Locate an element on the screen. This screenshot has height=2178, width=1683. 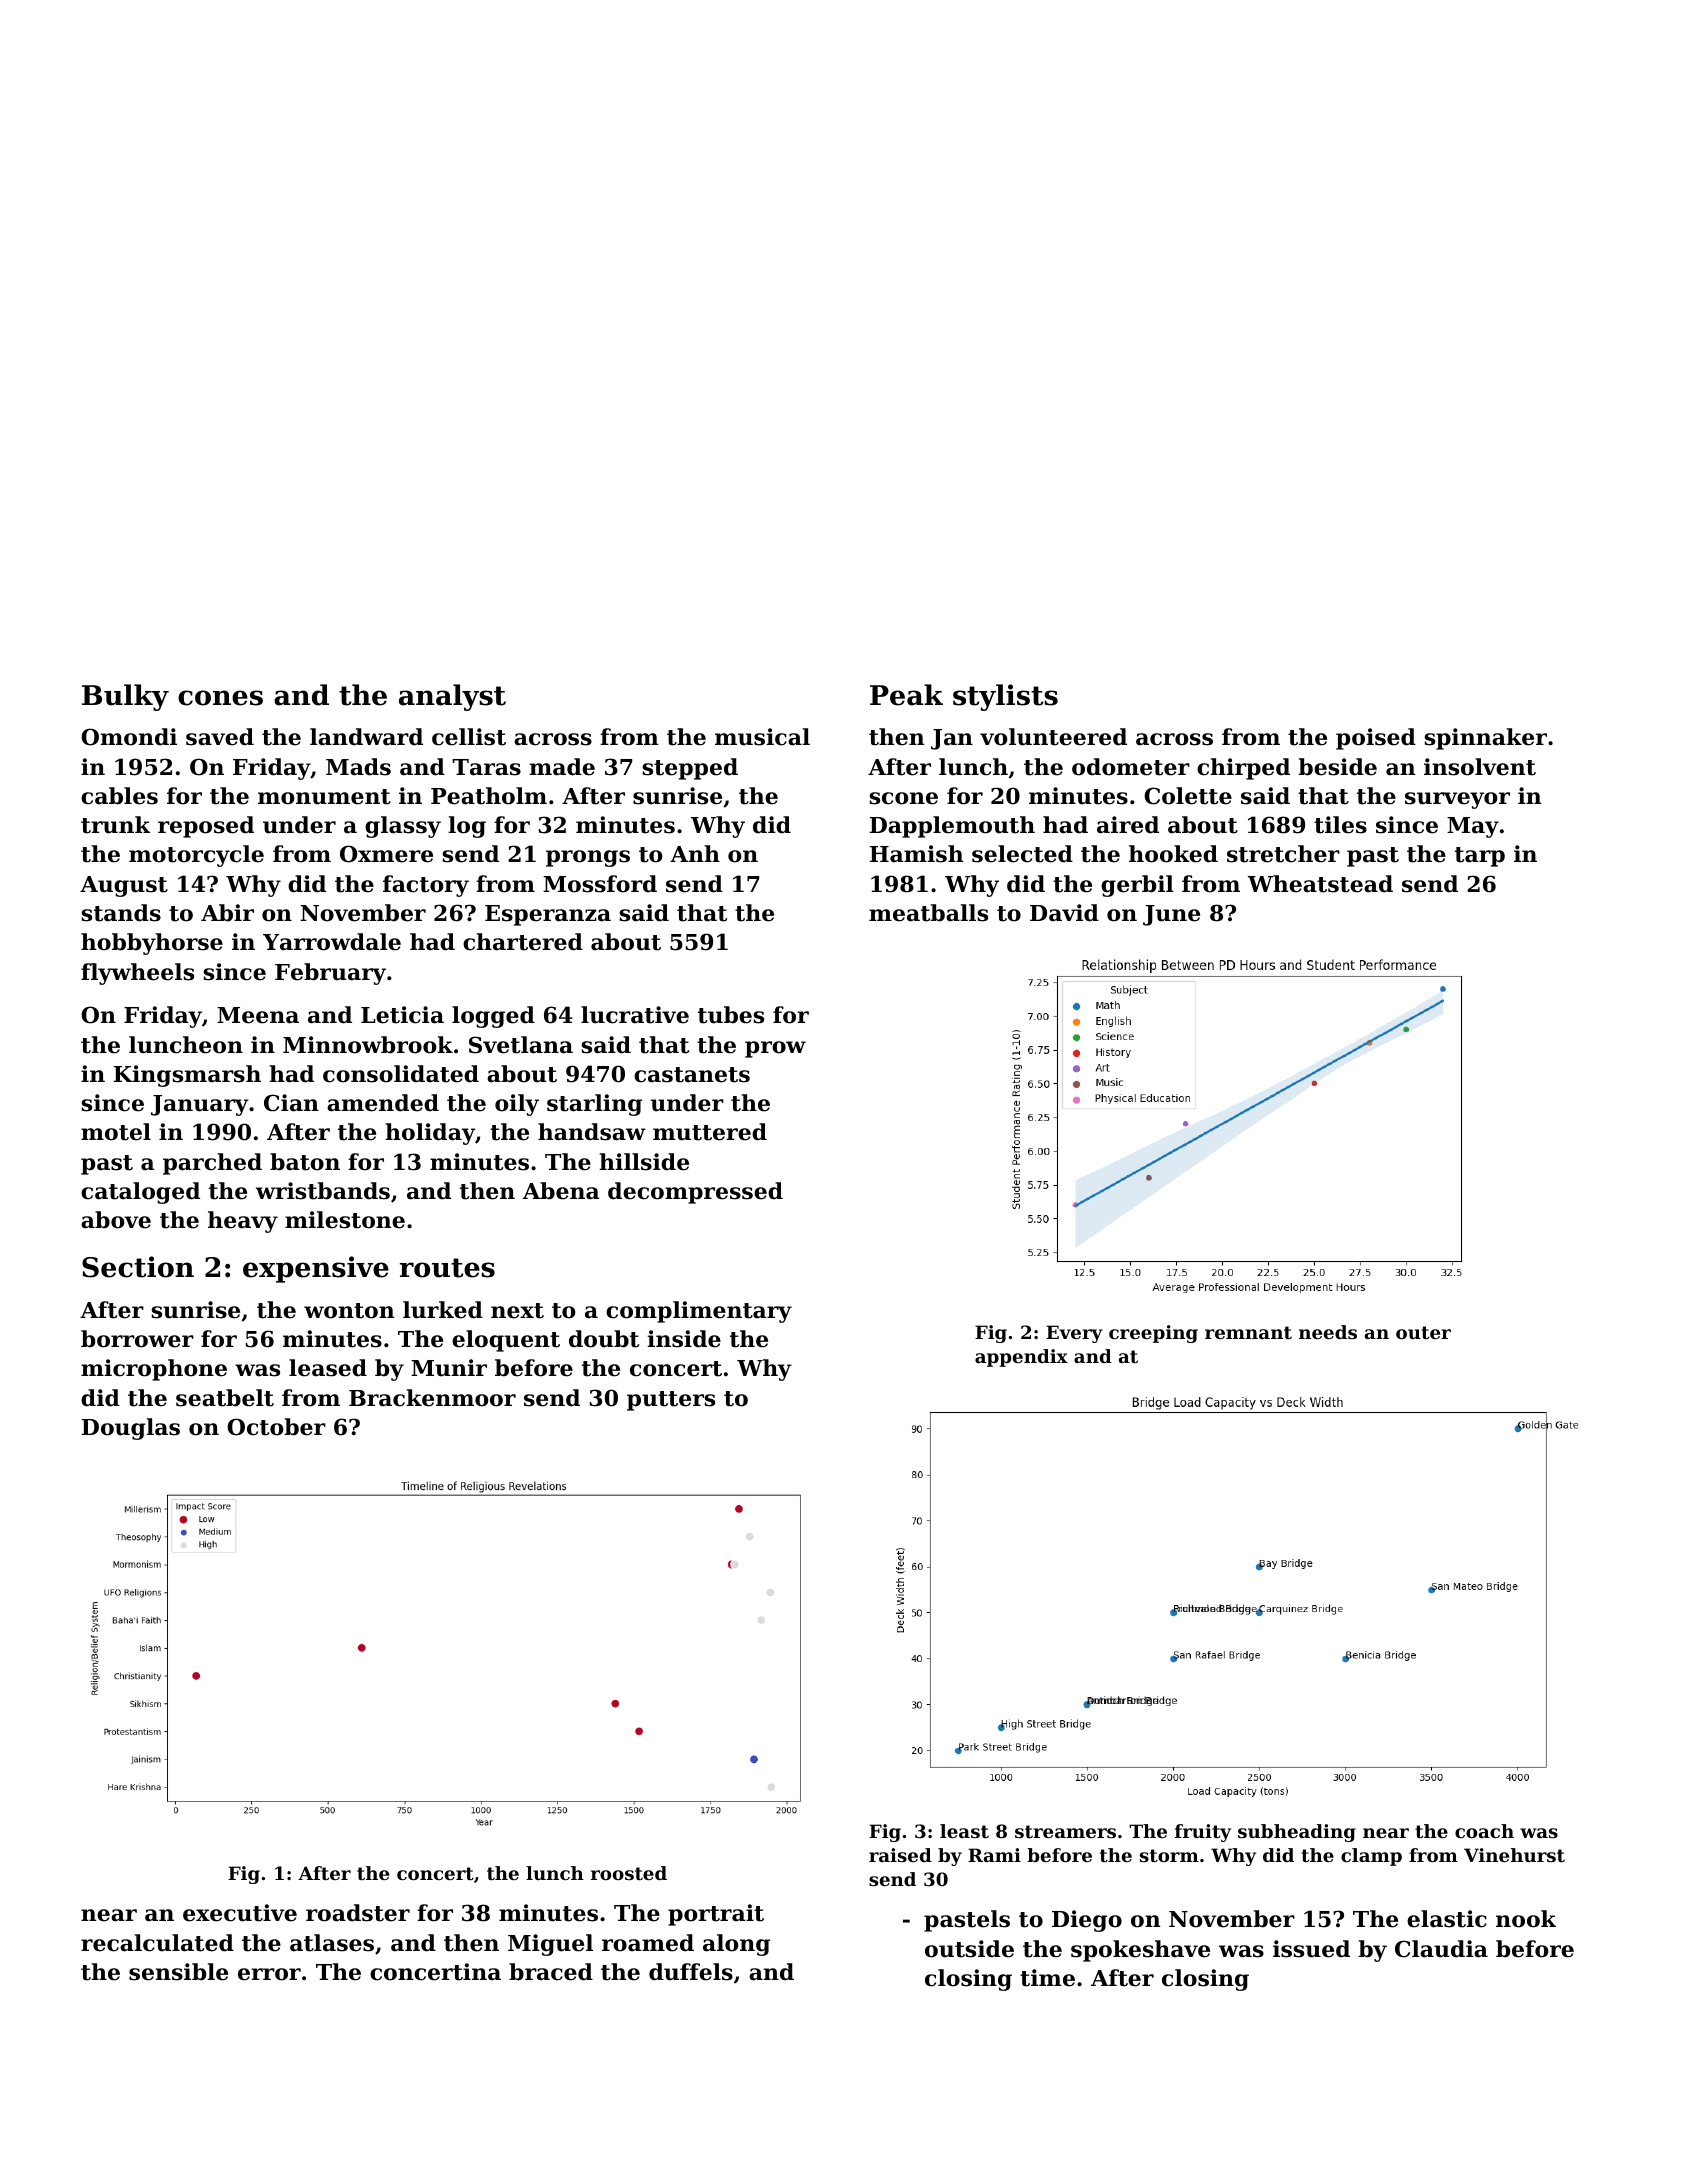
least is located at coordinates (964, 1831).
